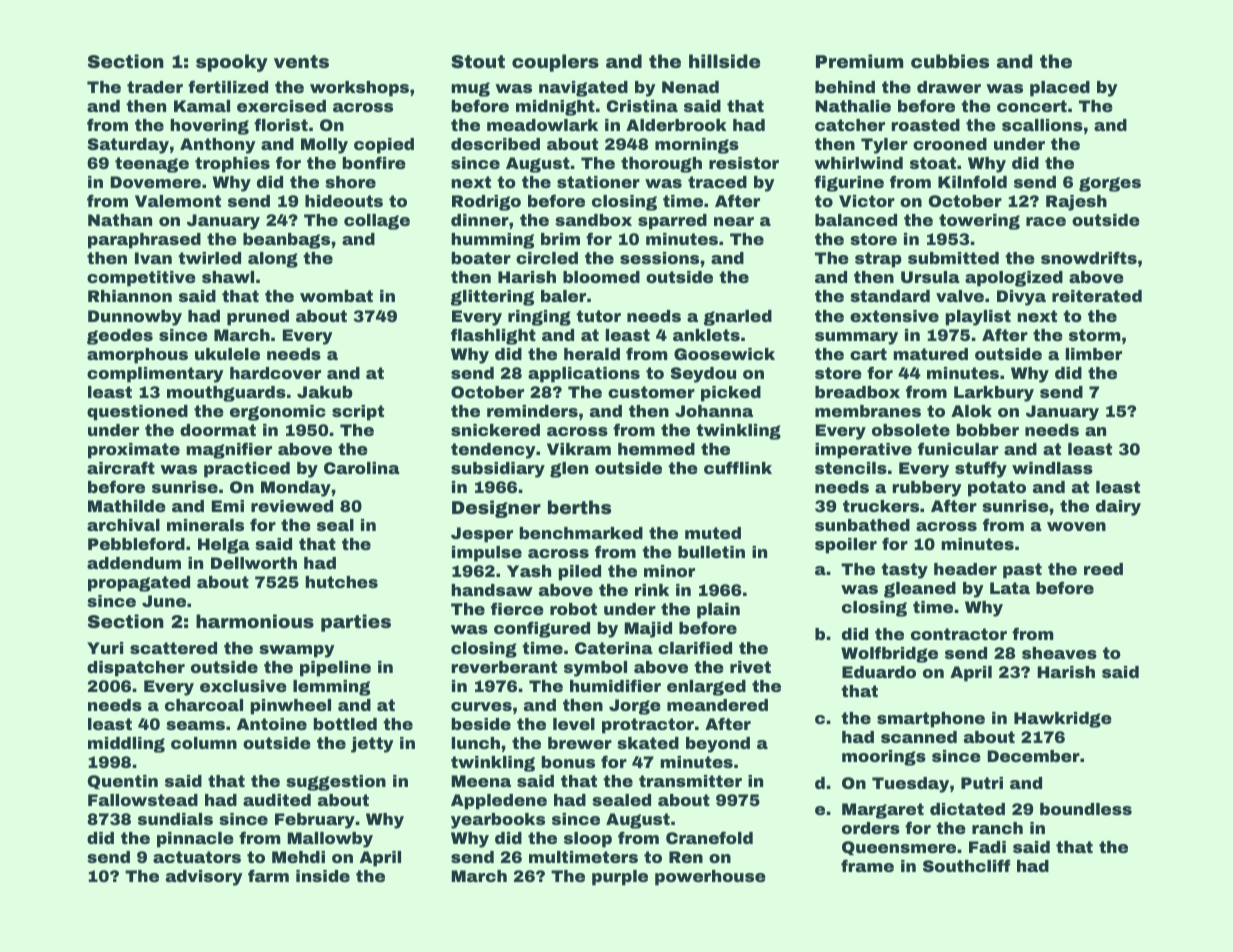 This screenshot has width=1233, height=952. What do you see at coordinates (595, 669) in the screenshot?
I see `symbol` at bounding box center [595, 669].
